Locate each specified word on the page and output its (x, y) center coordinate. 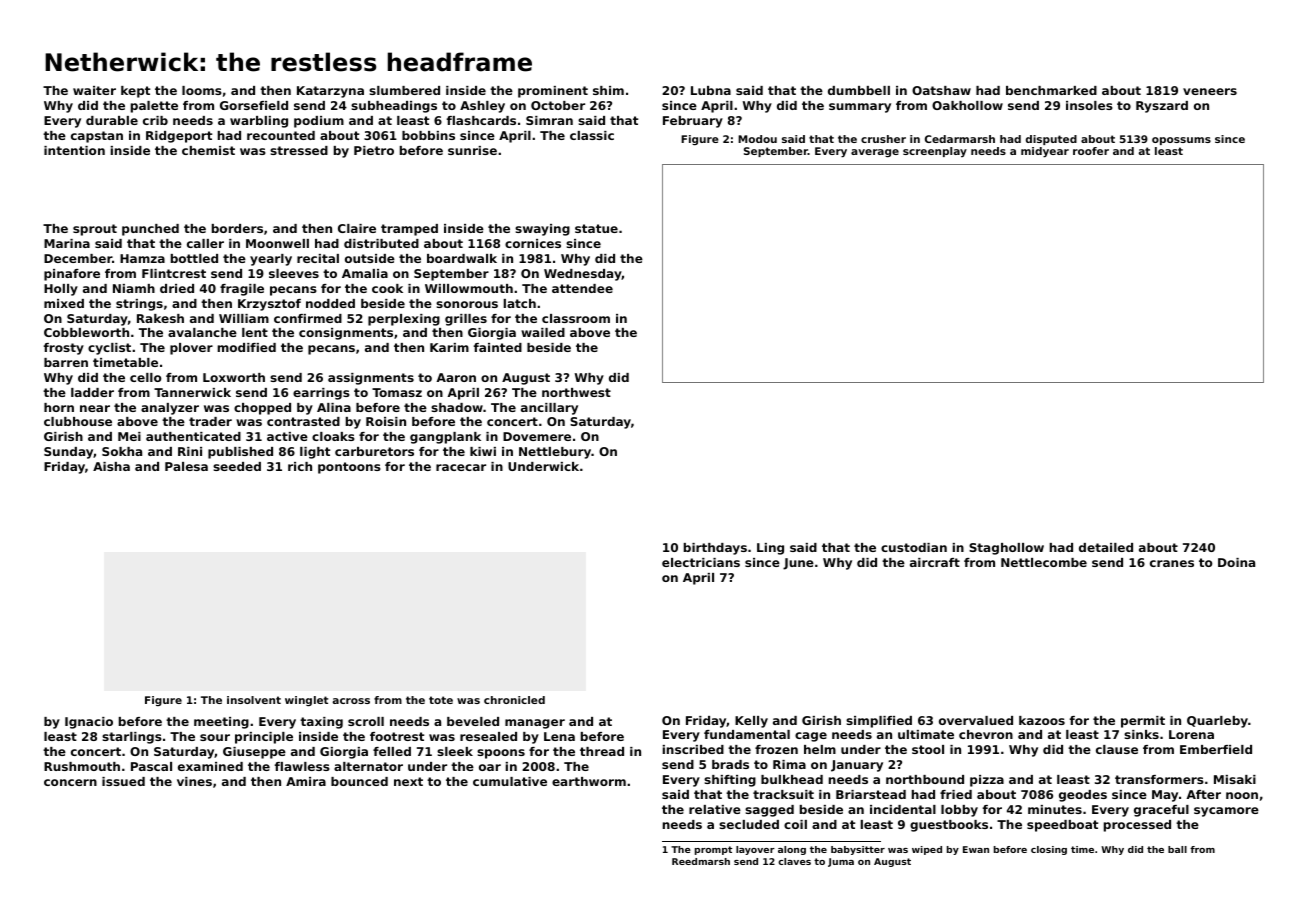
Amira (306, 781)
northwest (576, 392)
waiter (94, 90)
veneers (1210, 91)
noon (1242, 795)
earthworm (589, 781)
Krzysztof (269, 305)
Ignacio (89, 723)
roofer (1091, 151)
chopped (262, 409)
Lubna (711, 90)
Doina (1236, 562)
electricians (701, 562)
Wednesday (583, 275)
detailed (1106, 547)
